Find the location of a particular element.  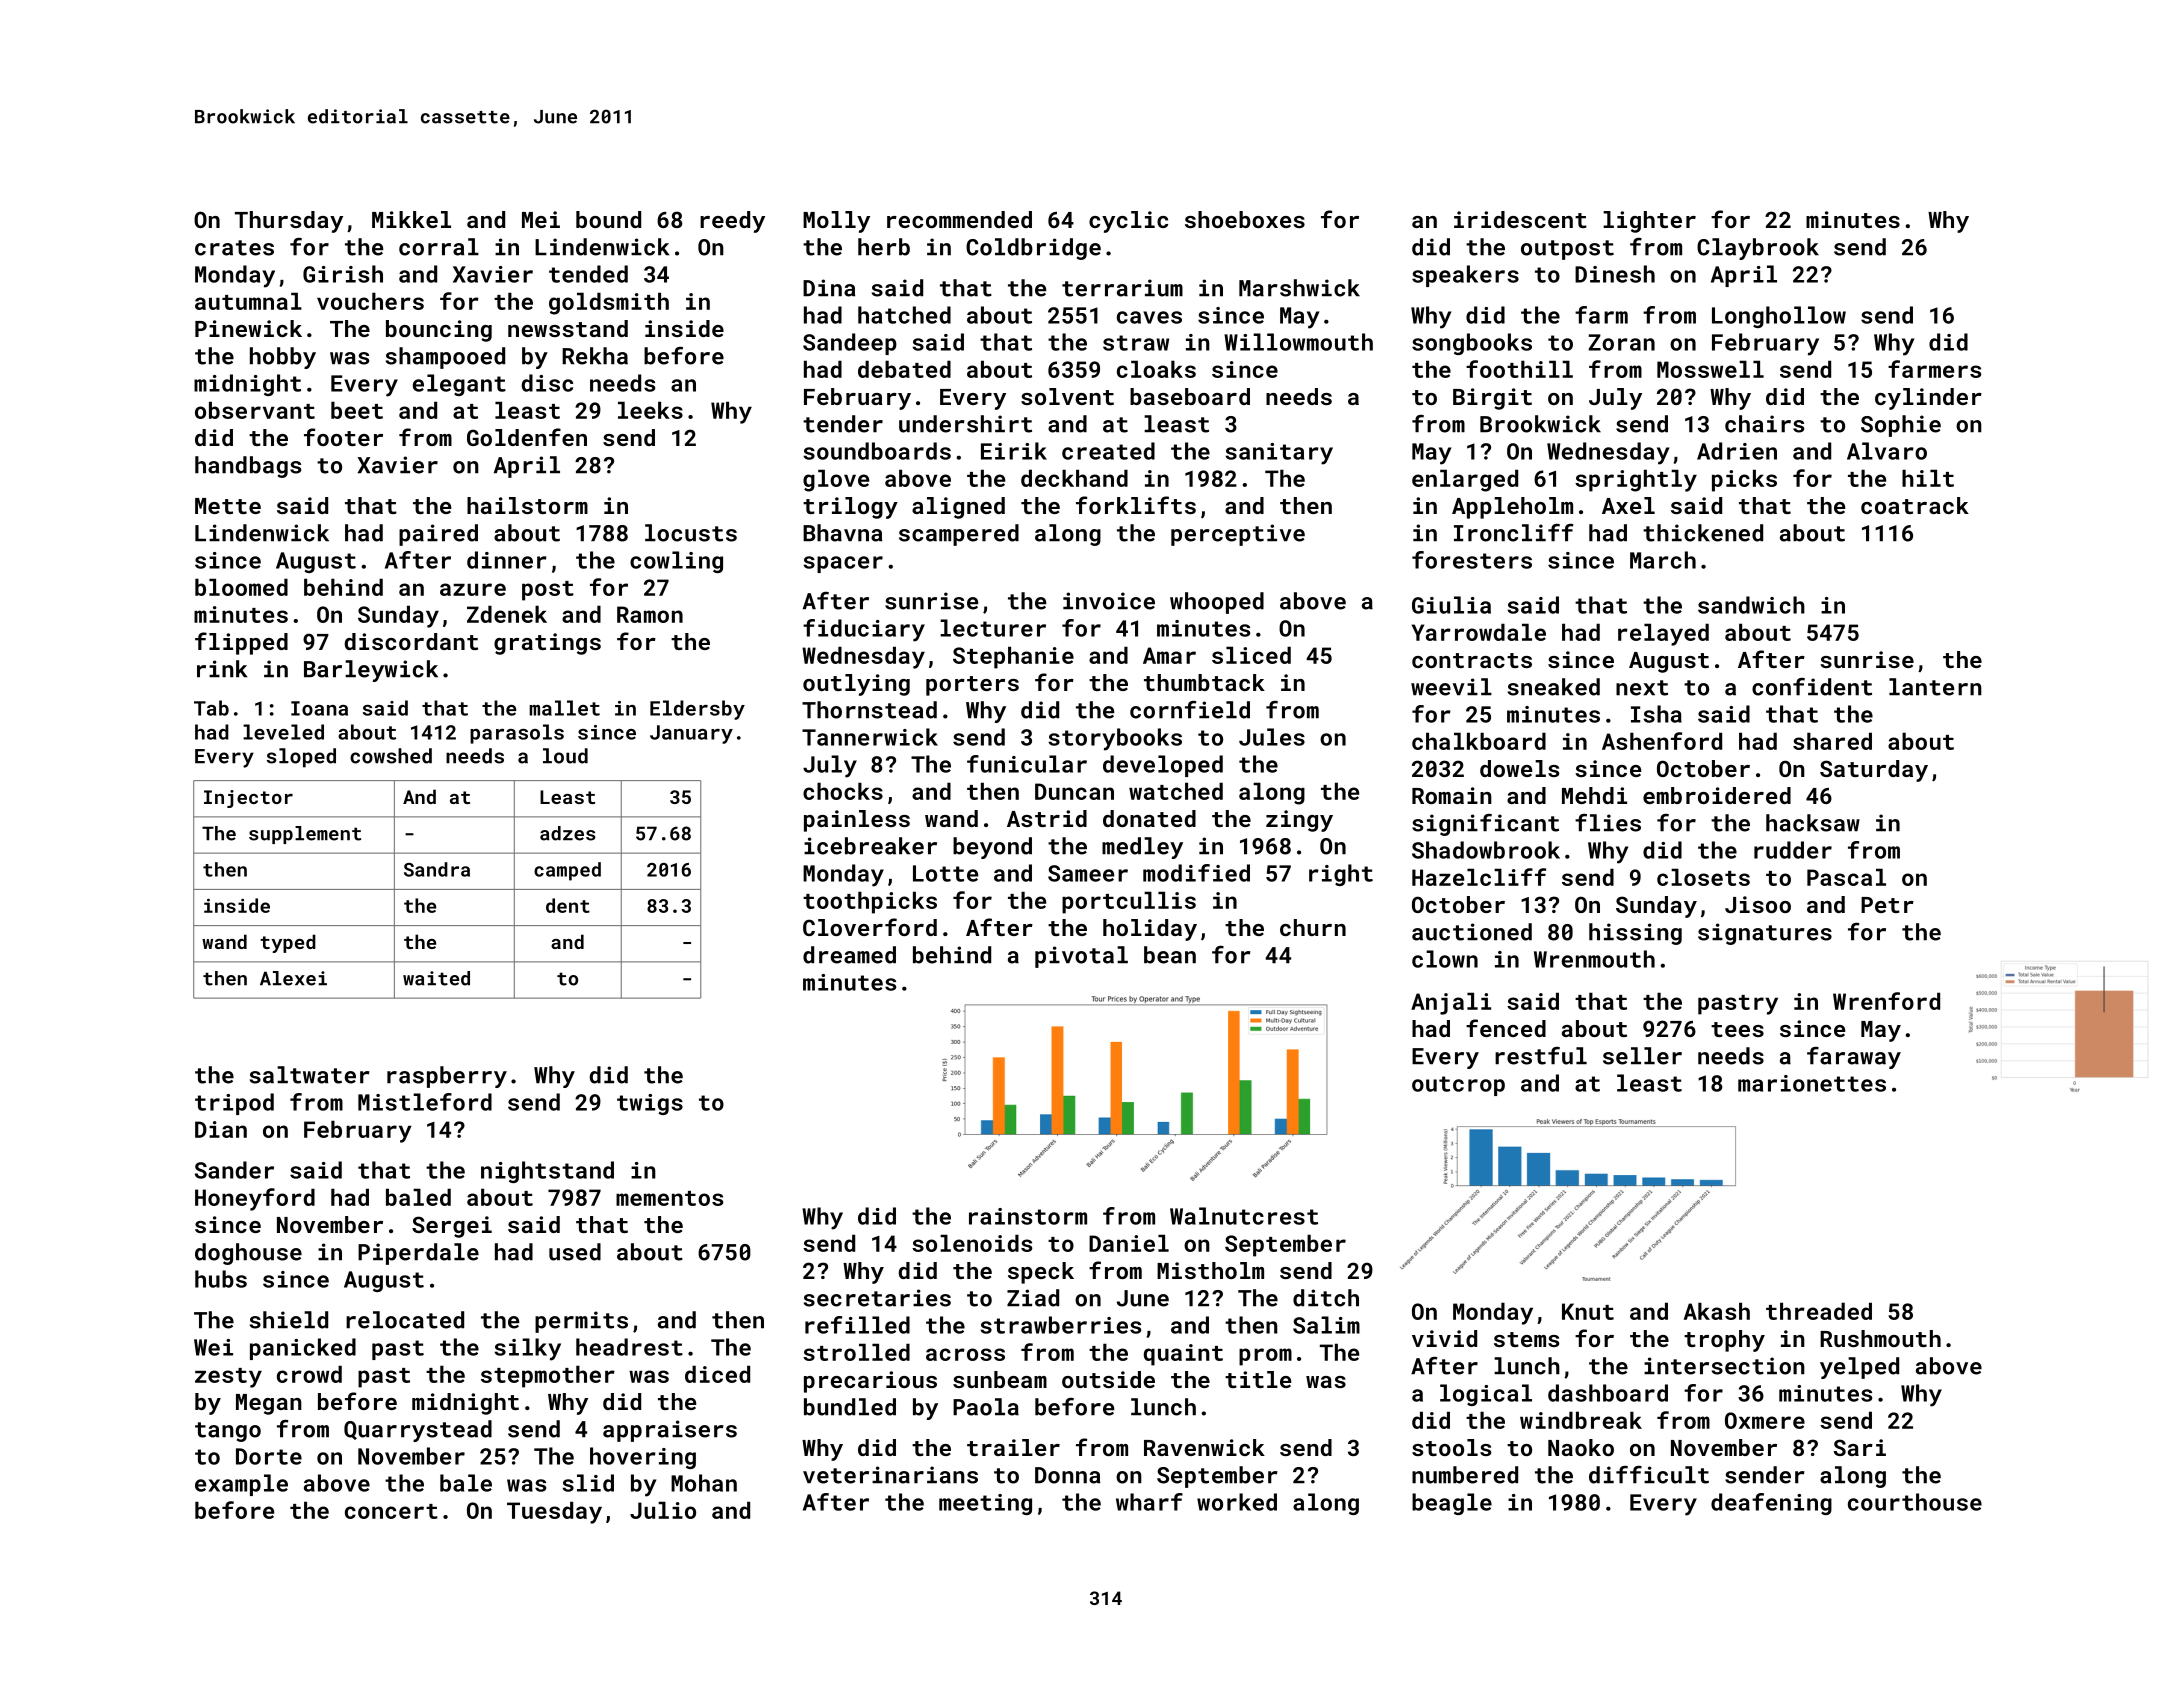

bound is located at coordinates (608, 219).
